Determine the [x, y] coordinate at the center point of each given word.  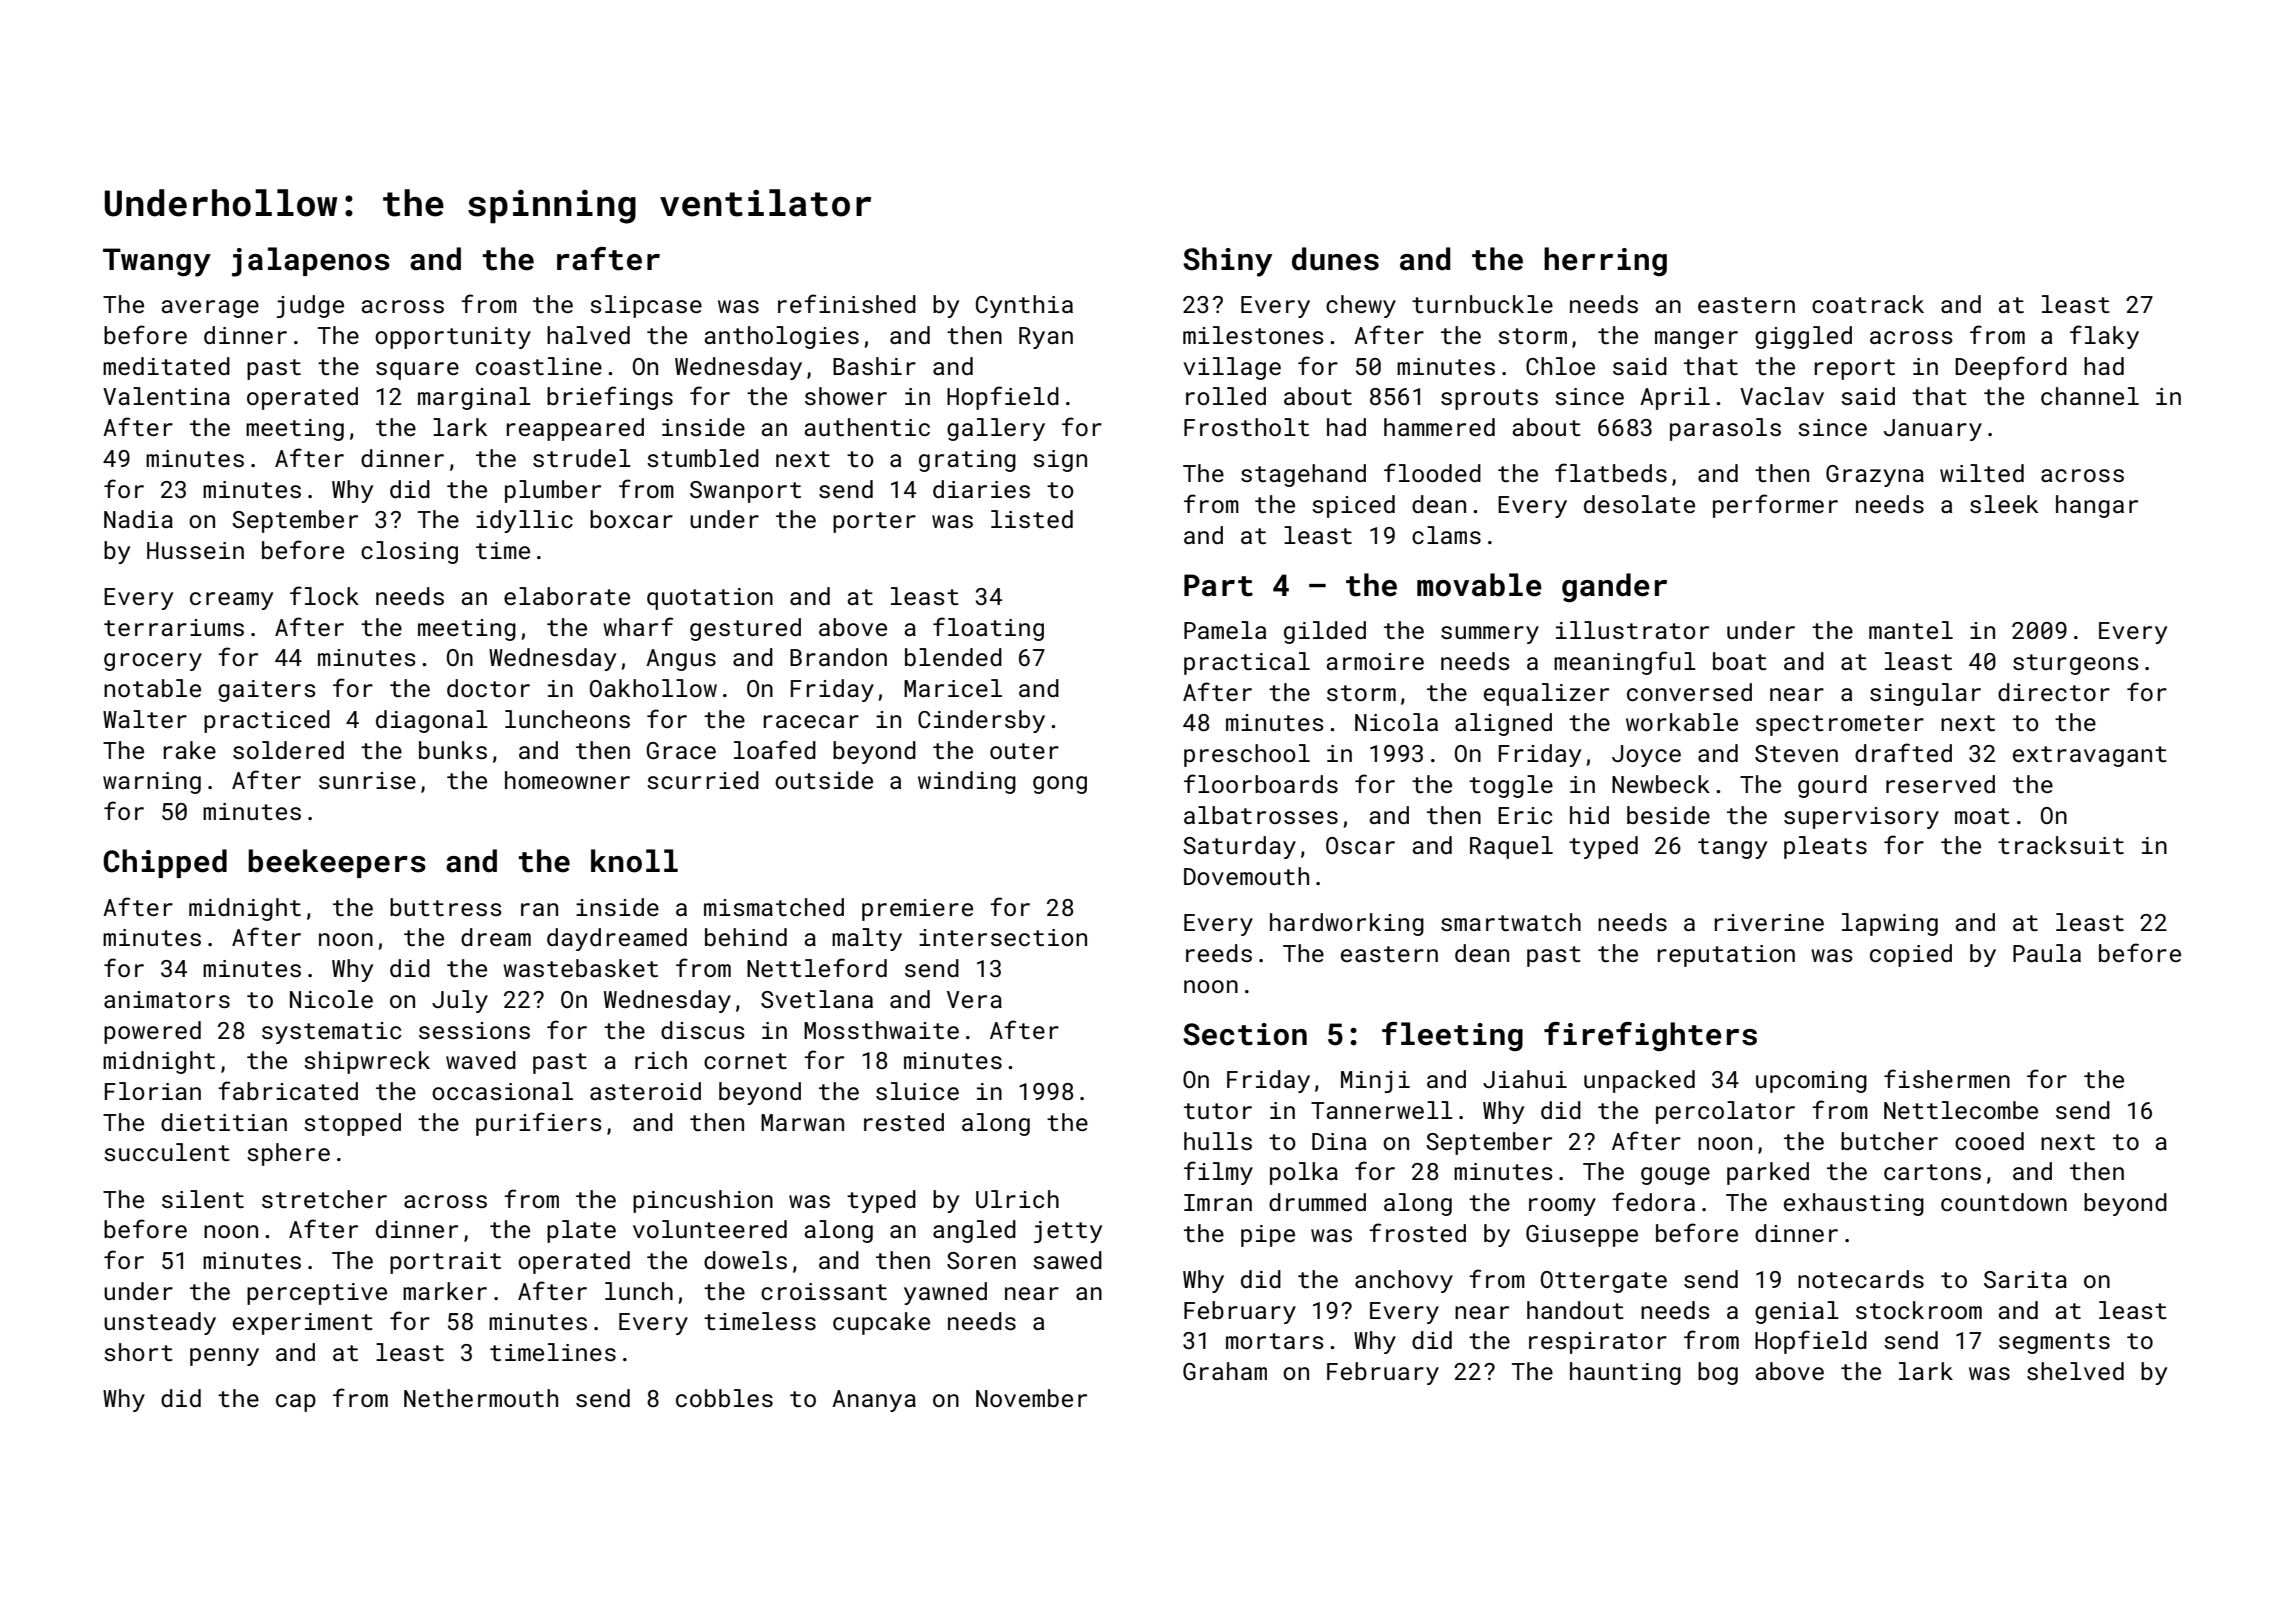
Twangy [157, 262]
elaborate [567, 596]
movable [1479, 585]
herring [1605, 261]
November [1031, 1398]
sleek [2004, 504]
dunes [1335, 259]
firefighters [1650, 1036]
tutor [1218, 1111]
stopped [352, 1124]
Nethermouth [481, 1398]
